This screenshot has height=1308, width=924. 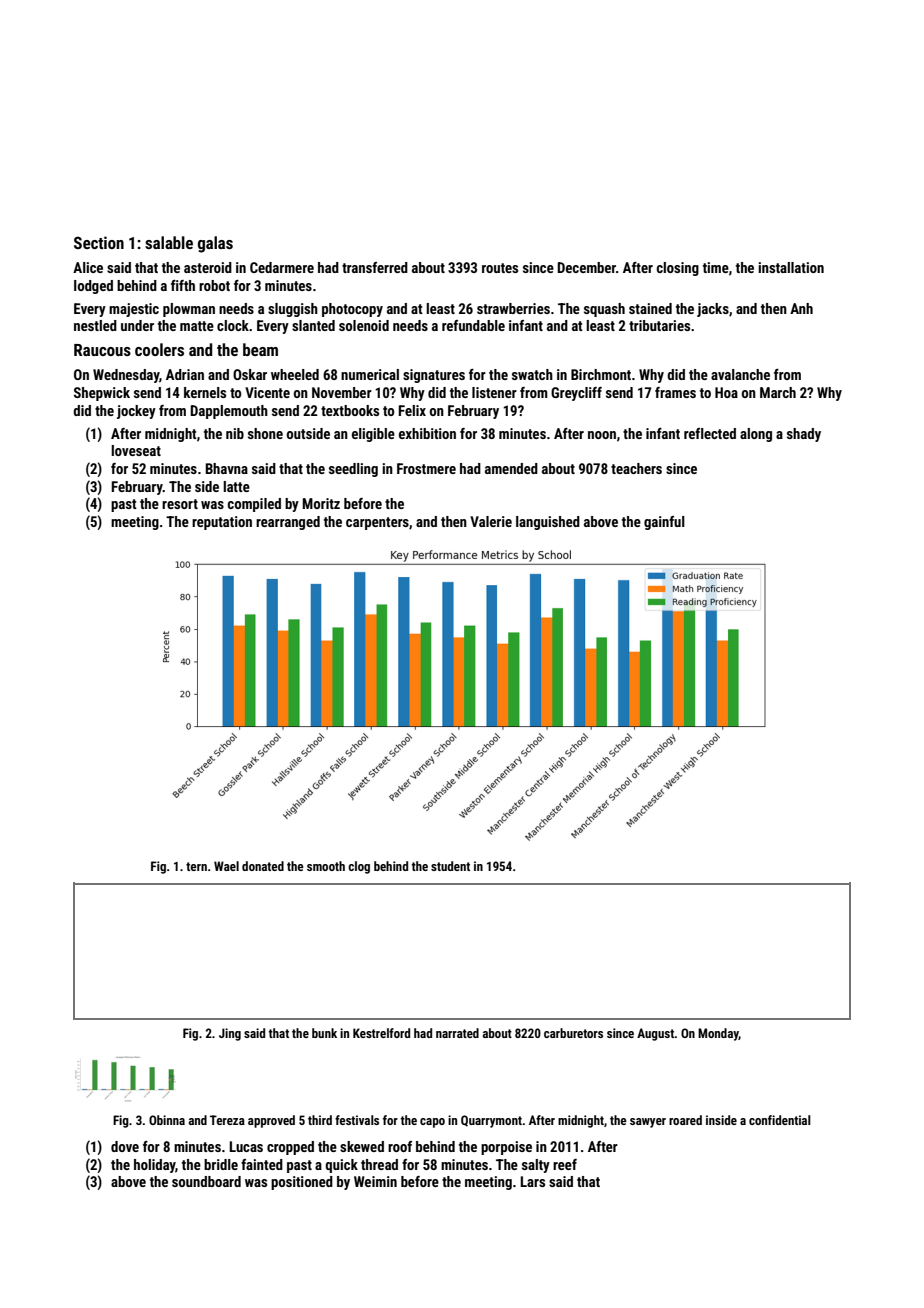 I want to click on Felix, so click(x=412, y=410).
